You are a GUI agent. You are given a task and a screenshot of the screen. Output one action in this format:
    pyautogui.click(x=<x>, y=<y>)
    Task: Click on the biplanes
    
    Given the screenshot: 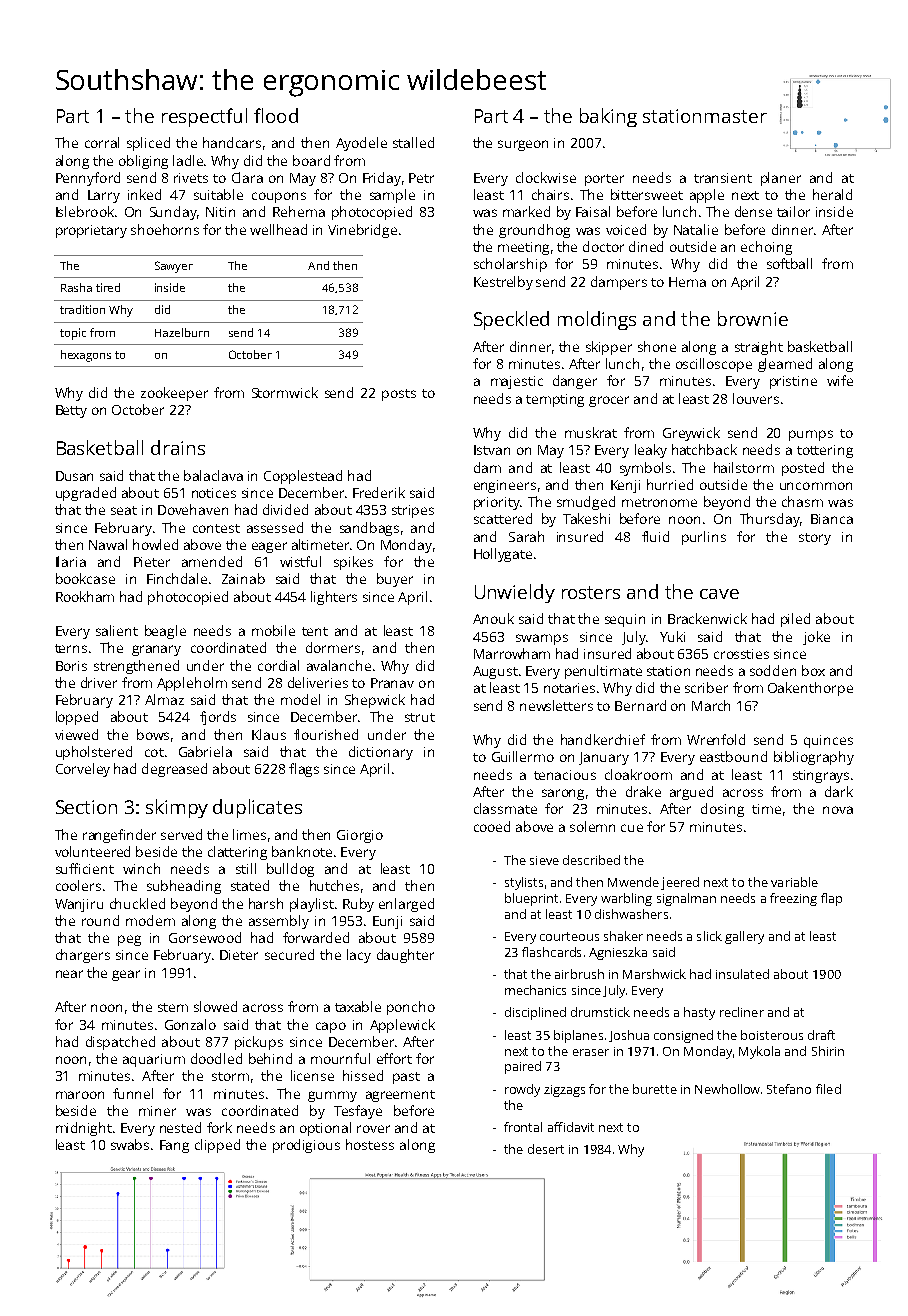 What is the action you would take?
    pyautogui.click(x=578, y=1036)
